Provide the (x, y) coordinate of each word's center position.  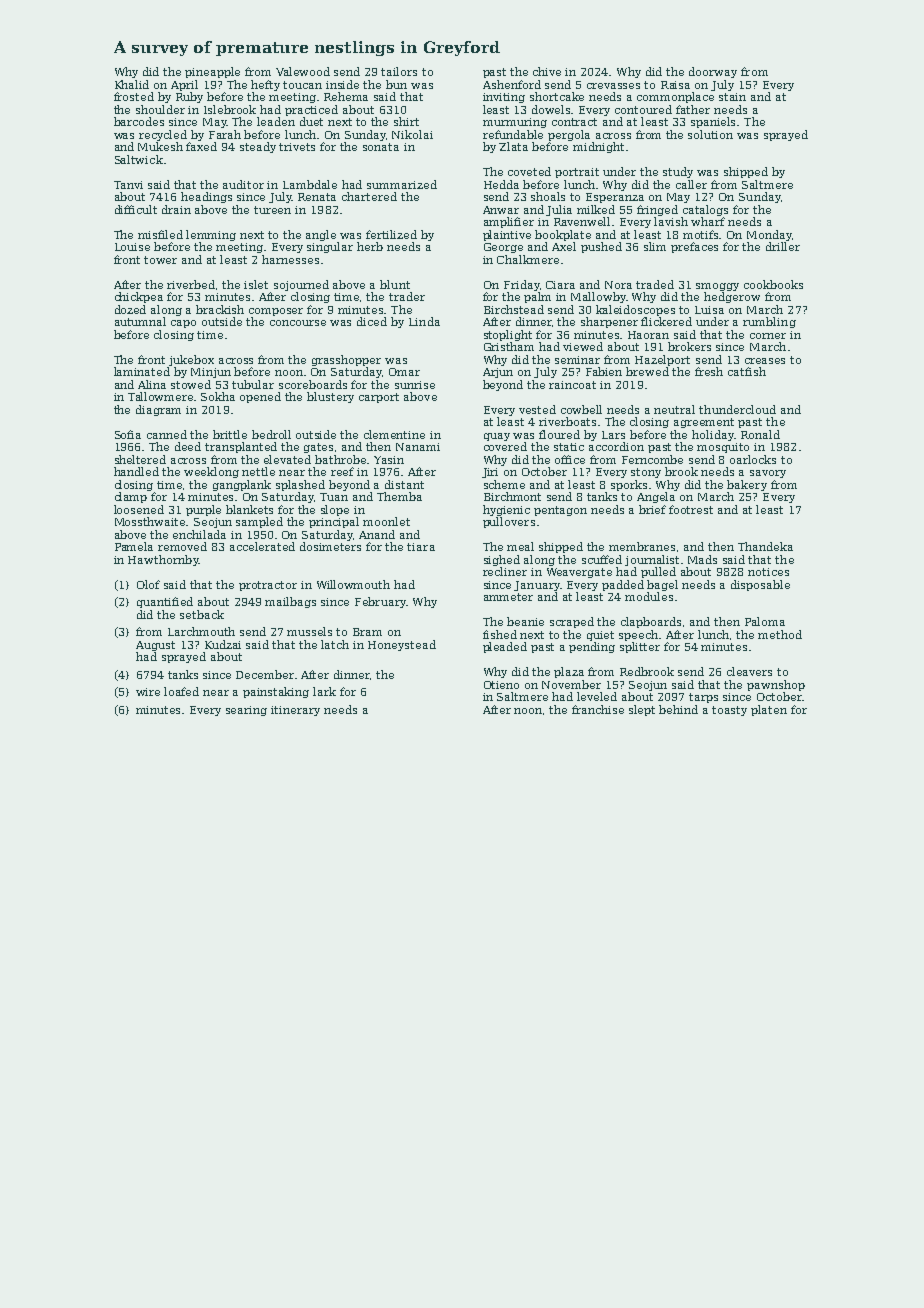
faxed (201, 146)
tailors (399, 71)
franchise (598, 709)
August (155, 646)
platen (769, 710)
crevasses (613, 86)
